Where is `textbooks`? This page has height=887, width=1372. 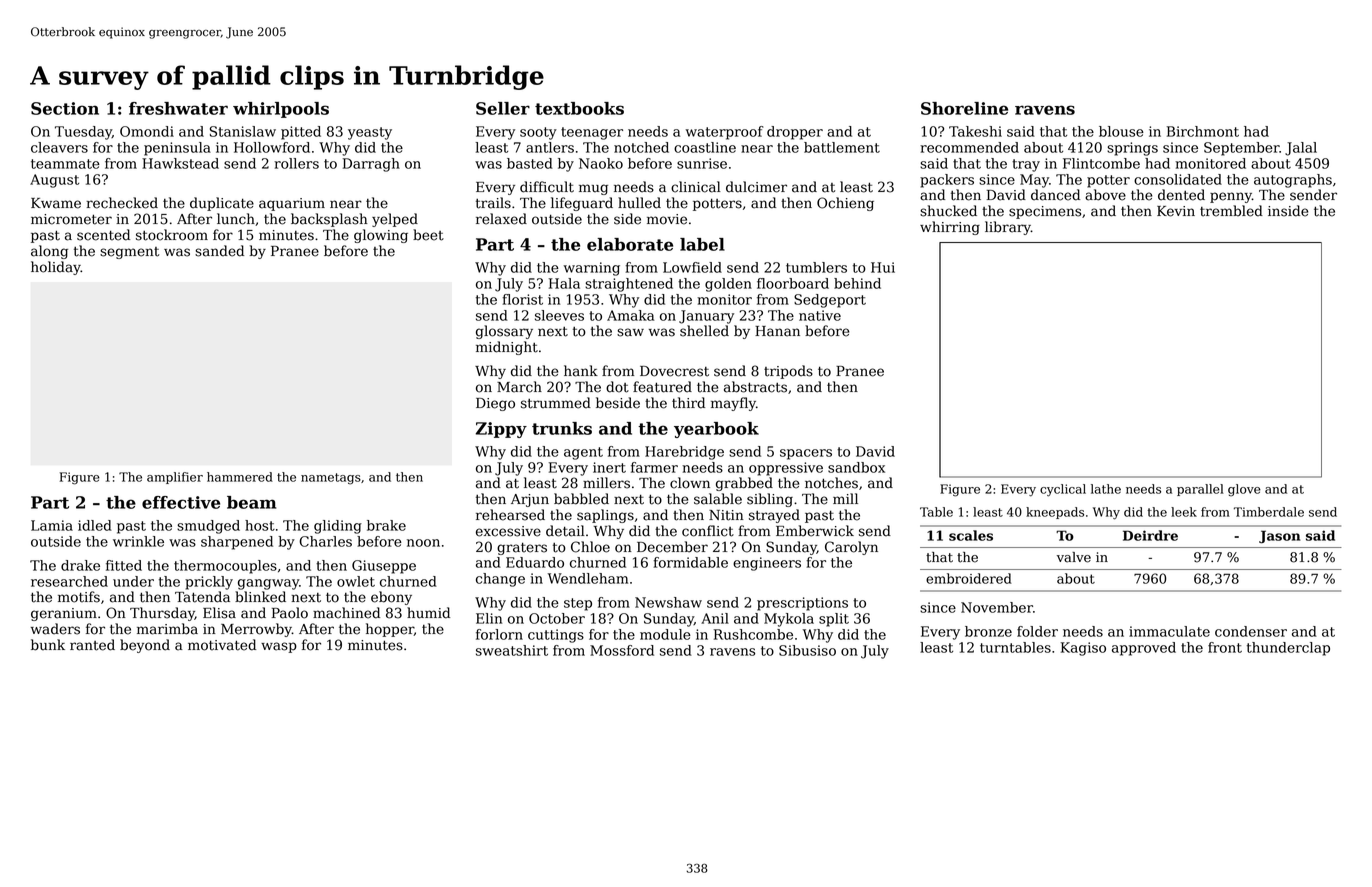 textbooks is located at coordinates (579, 108).
